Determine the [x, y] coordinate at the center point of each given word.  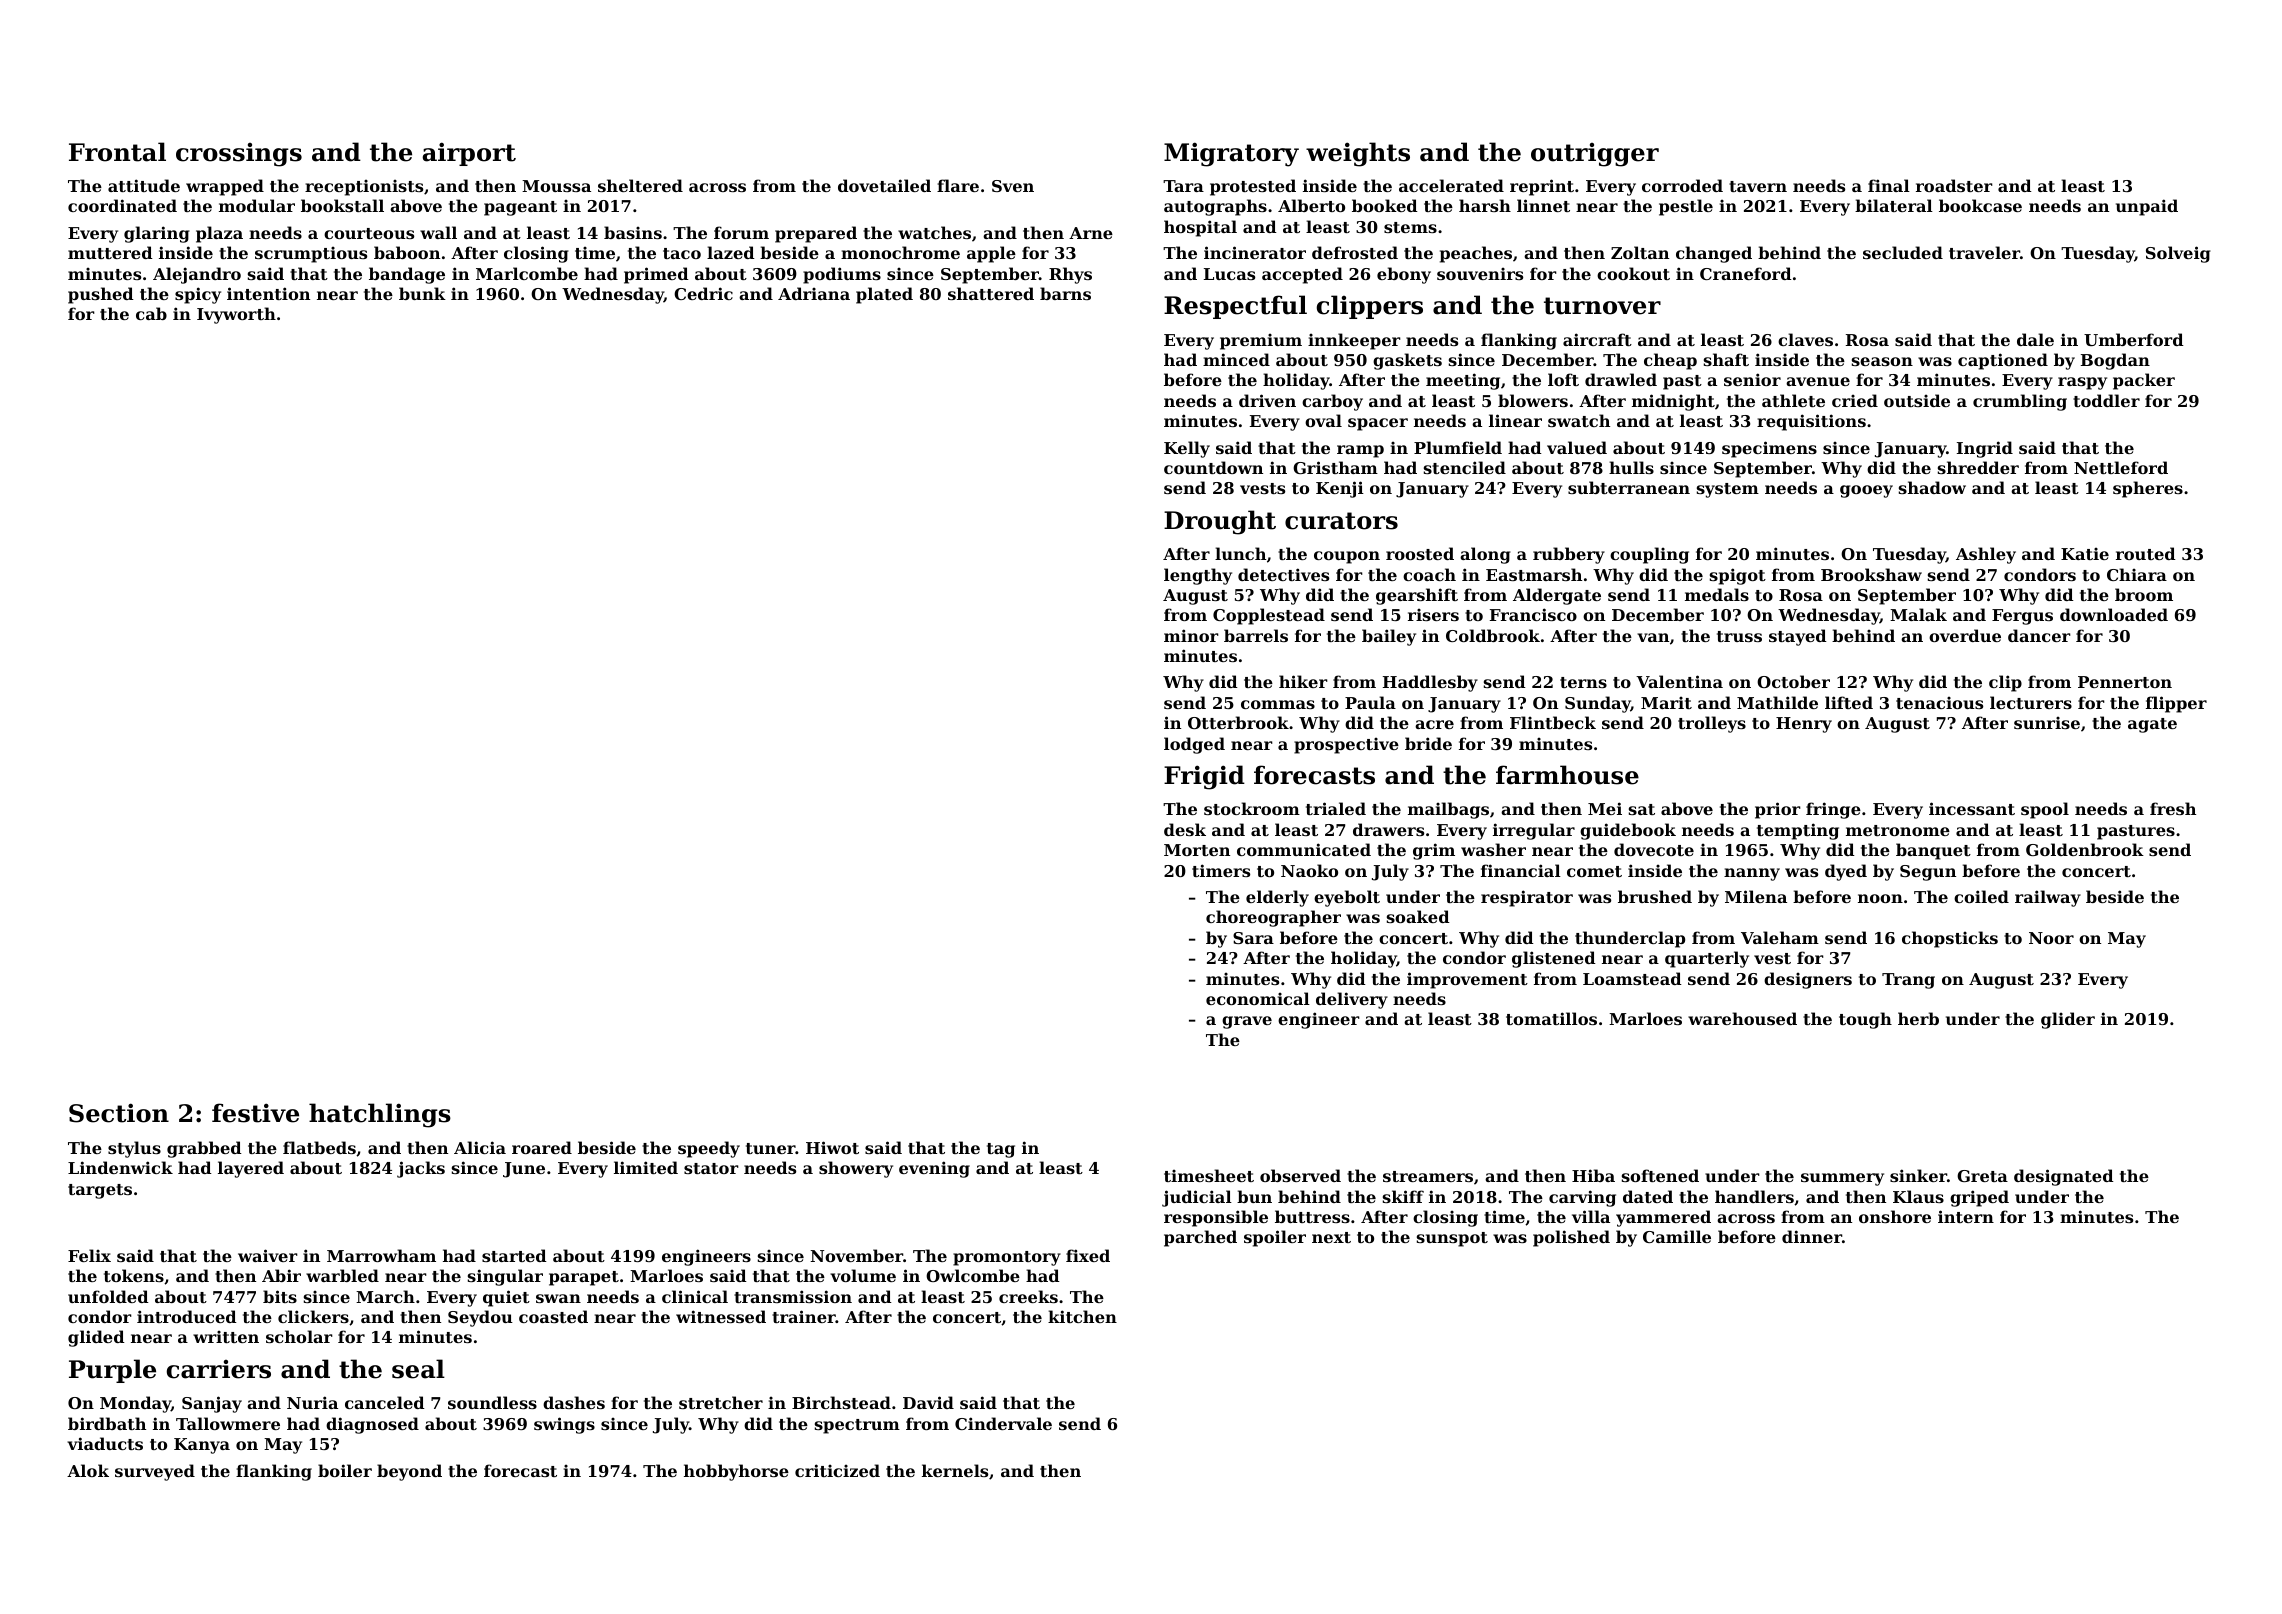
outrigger [1595, 155]
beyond [409, 1472]
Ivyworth [236, 315]
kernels [955, 1470]
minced [1236, 359]
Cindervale [1003, 1423]
